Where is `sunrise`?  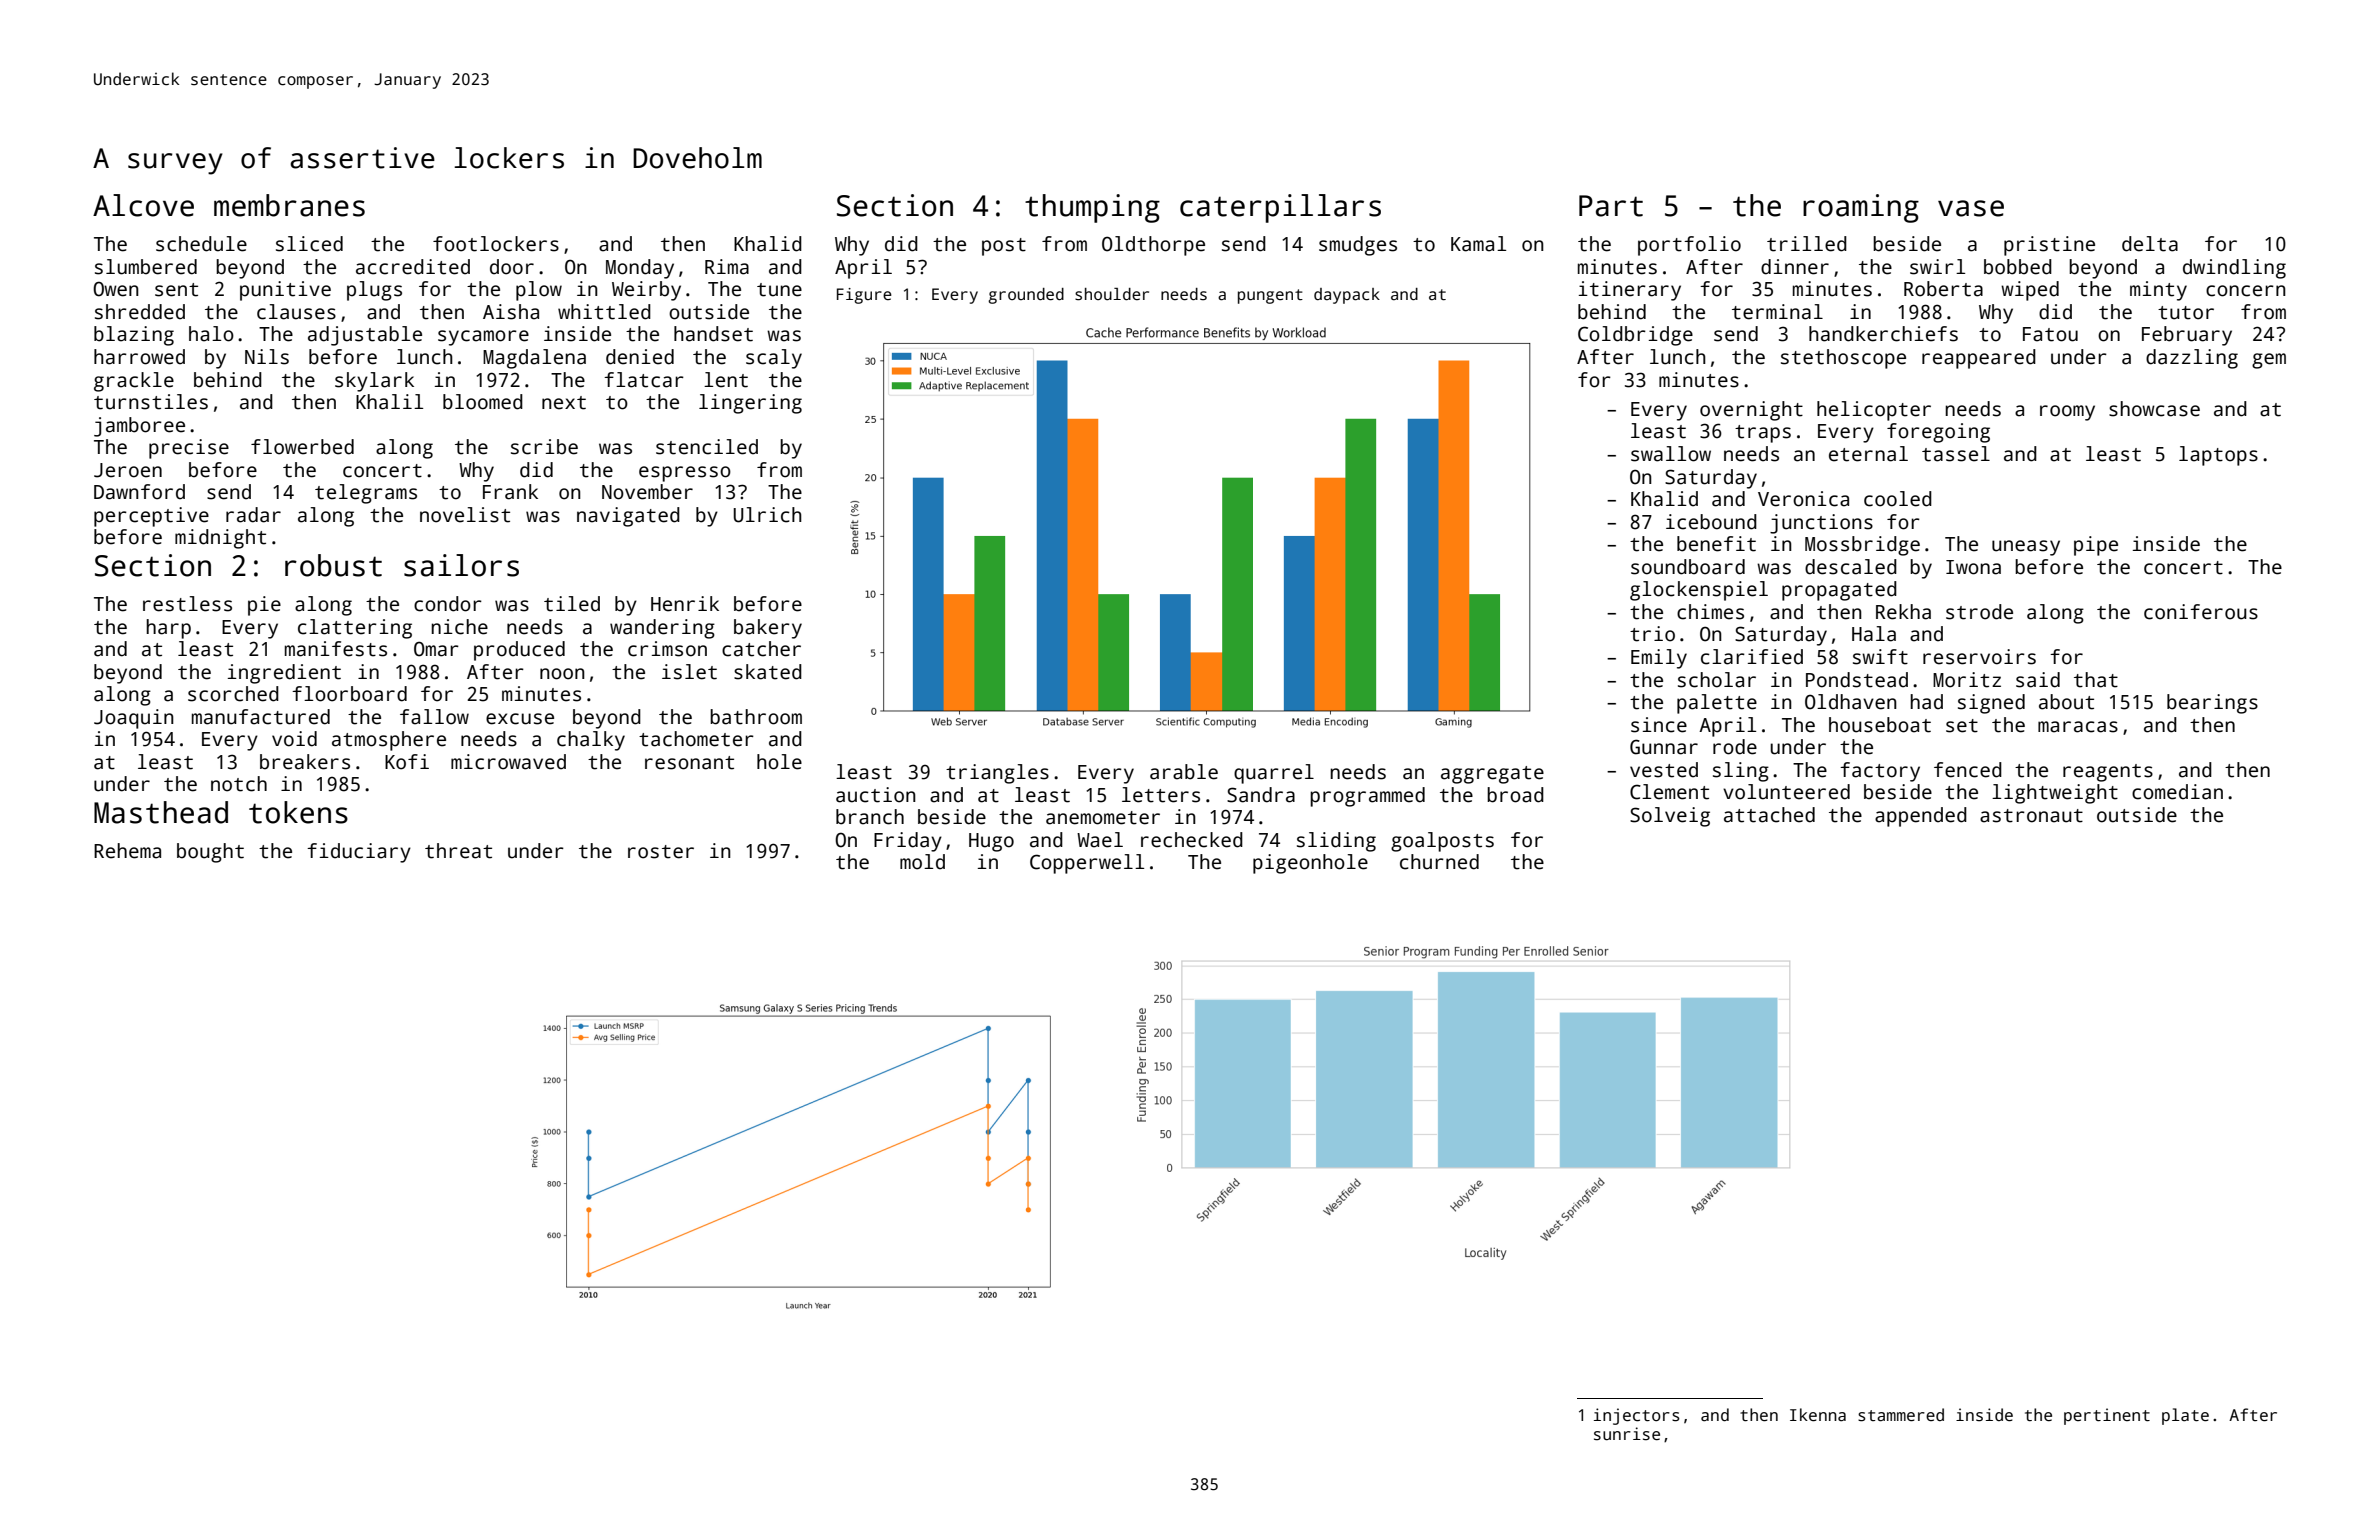
sunrise is located at coordinates (1627, 1434).
